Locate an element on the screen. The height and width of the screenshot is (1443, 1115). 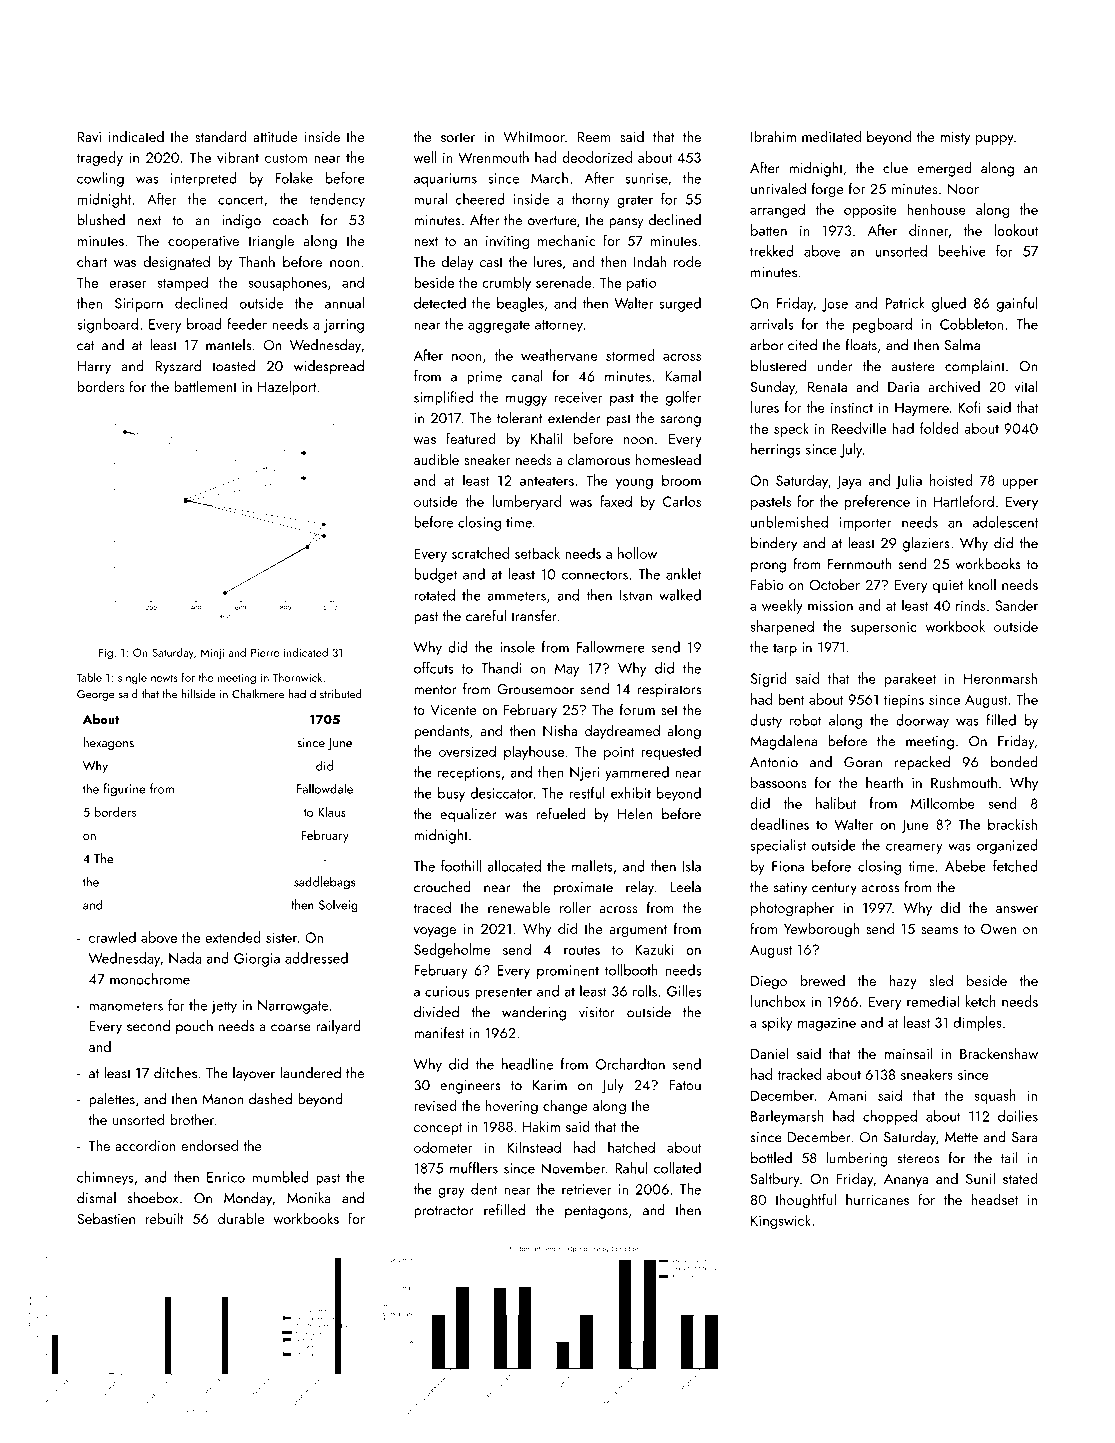
Nada is located at coordinates (185, 958).
